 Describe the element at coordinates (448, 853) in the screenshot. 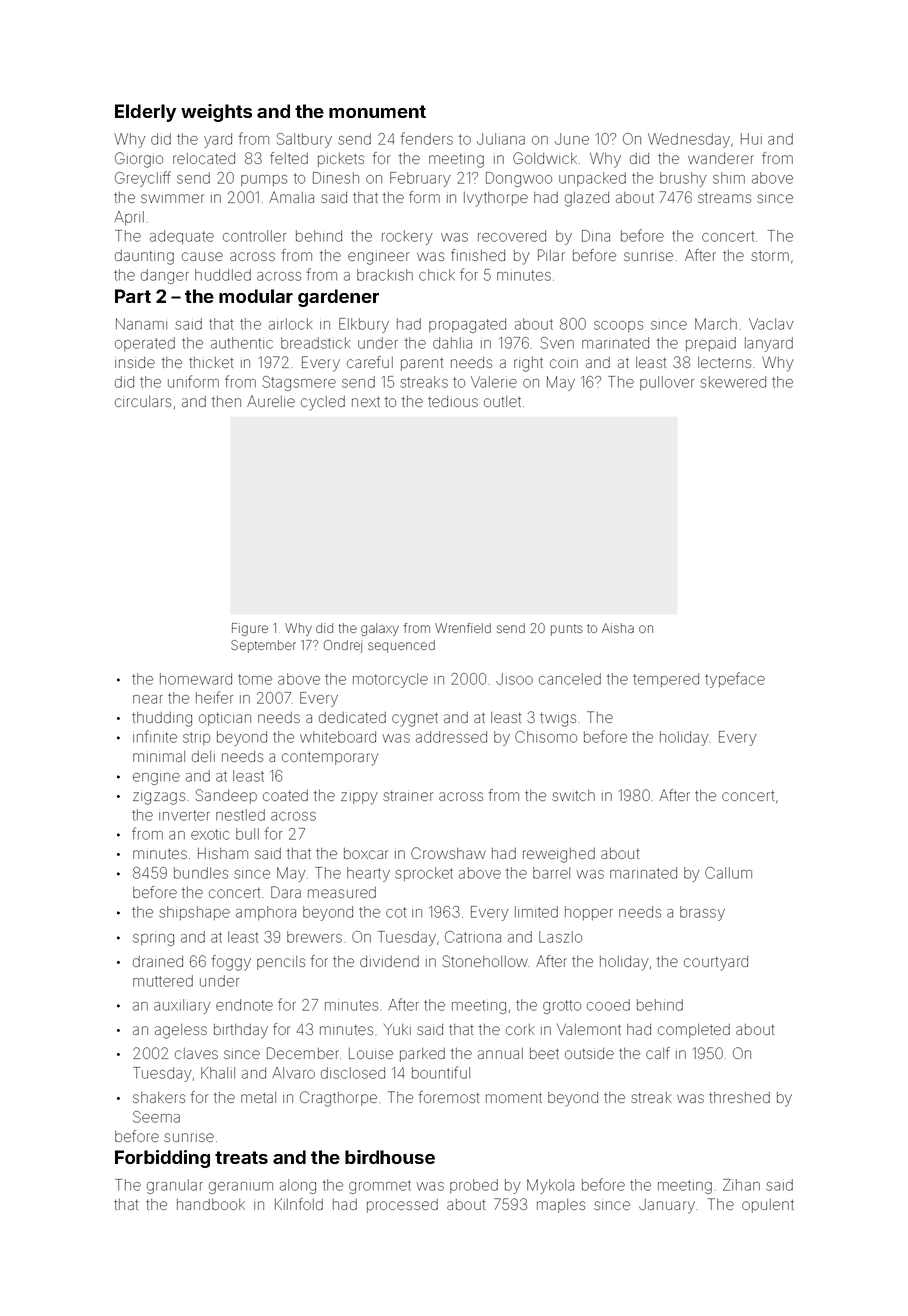

I see `Crowshaw` at that location.
